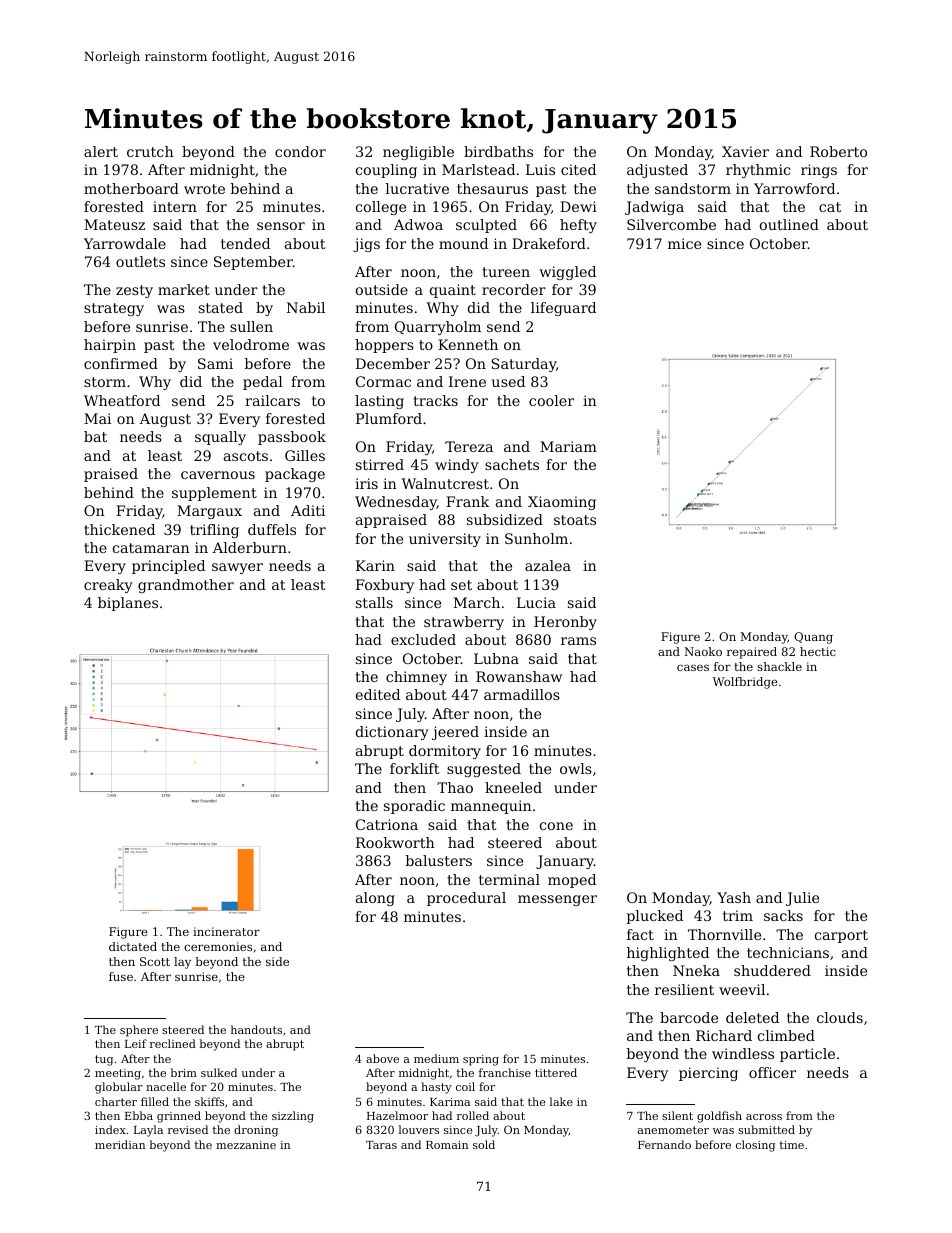 This image has width=952, height=1233. Describe the element at coordinates (576, 768) in the image. I see `owls` at that location.
